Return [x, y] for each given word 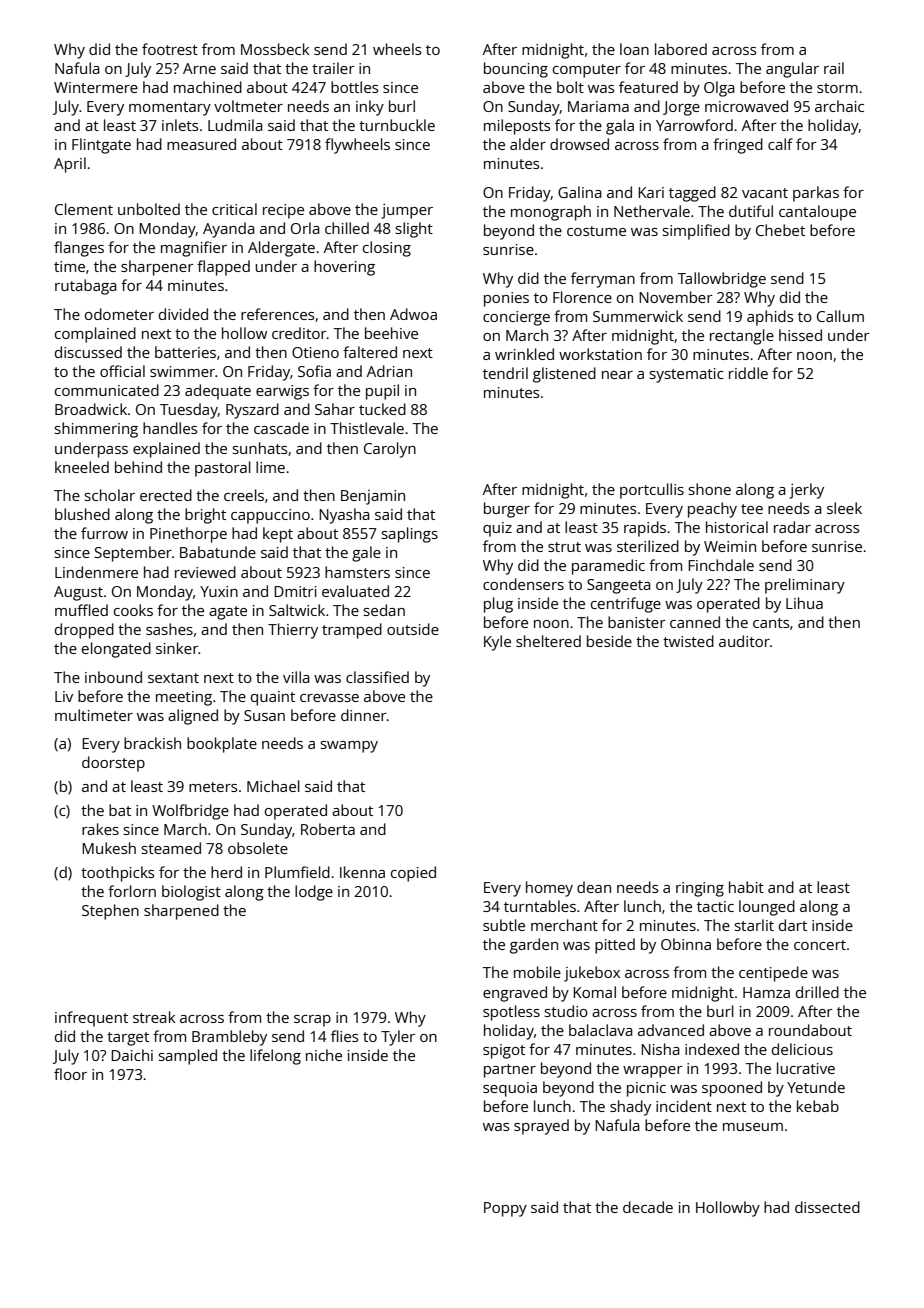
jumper [407, 211]
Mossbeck [275, 49]
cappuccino [270, 516]
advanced [671, 1030]
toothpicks [117, 874]
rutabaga [86, 287]
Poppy [505, 1209]
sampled [188, 1057]
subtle [504, 925]
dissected [827, 1207]
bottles [354, 87]
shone [710, 489]
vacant [765, 193]
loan [634, 49]
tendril [505, 373]
